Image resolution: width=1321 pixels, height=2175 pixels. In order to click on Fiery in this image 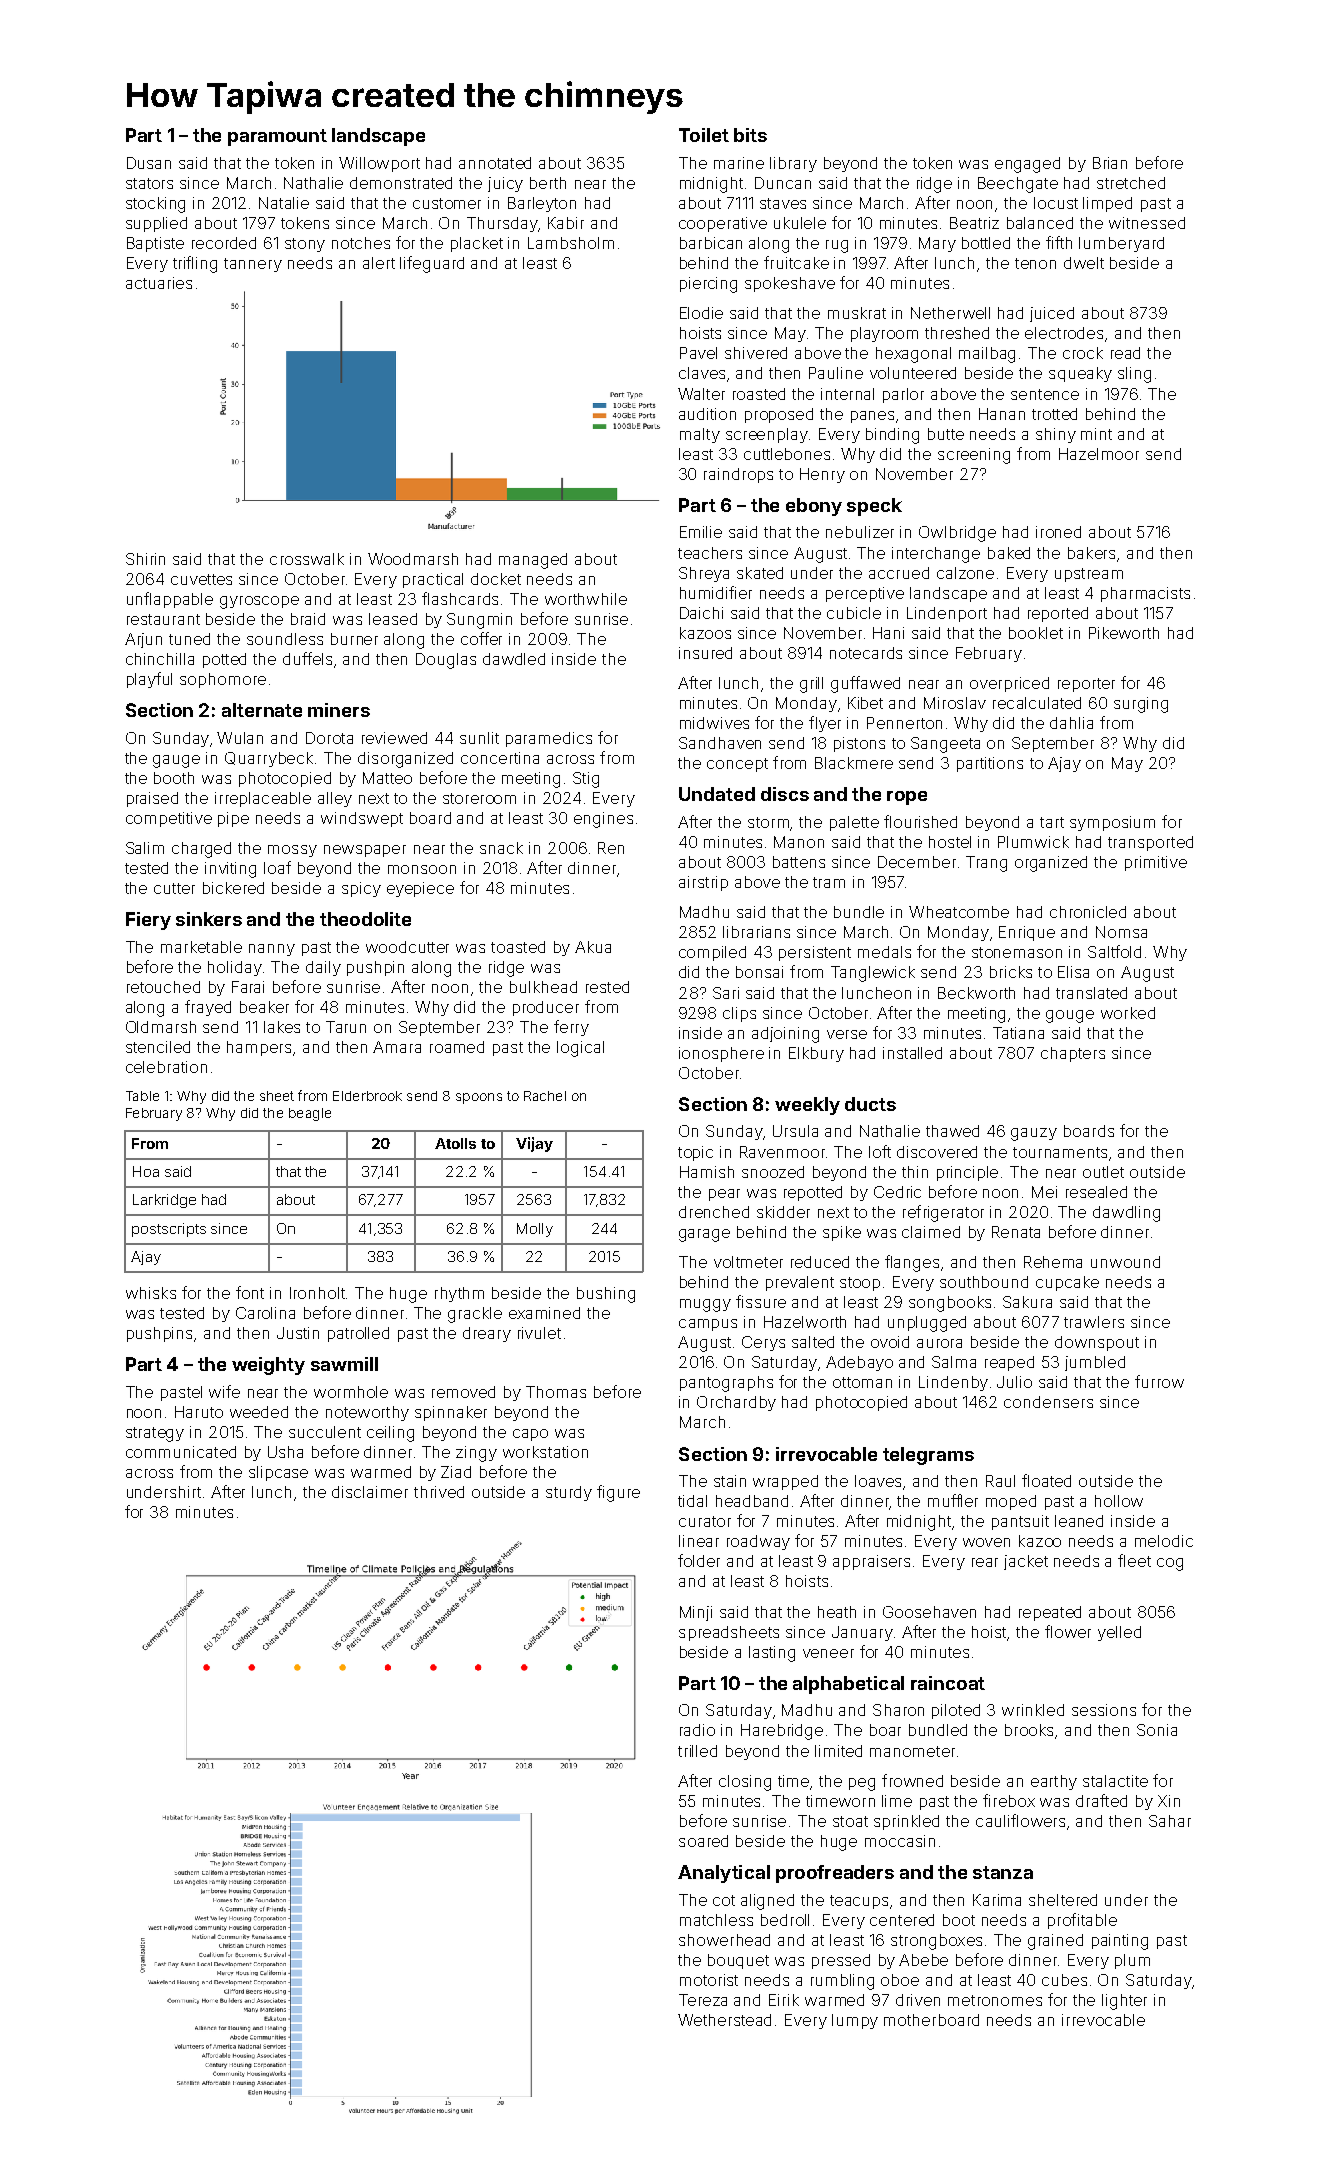, I will do `click(148, 921)`.
